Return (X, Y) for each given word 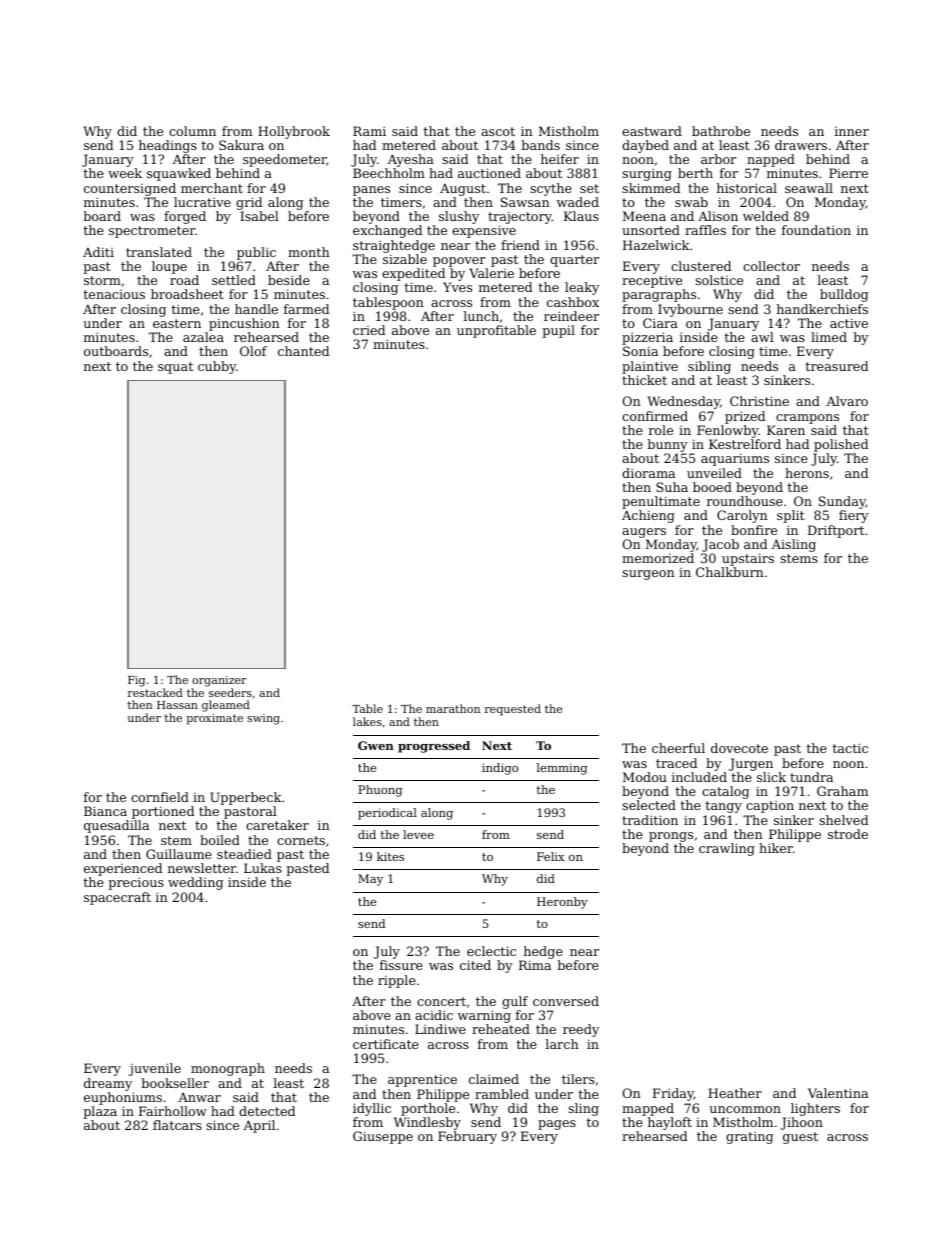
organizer (219, 681)
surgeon (648, 575)
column (192, 131)
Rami (369, 131)
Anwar (199, 1097)
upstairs (748, 559)
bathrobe (721, 131)
